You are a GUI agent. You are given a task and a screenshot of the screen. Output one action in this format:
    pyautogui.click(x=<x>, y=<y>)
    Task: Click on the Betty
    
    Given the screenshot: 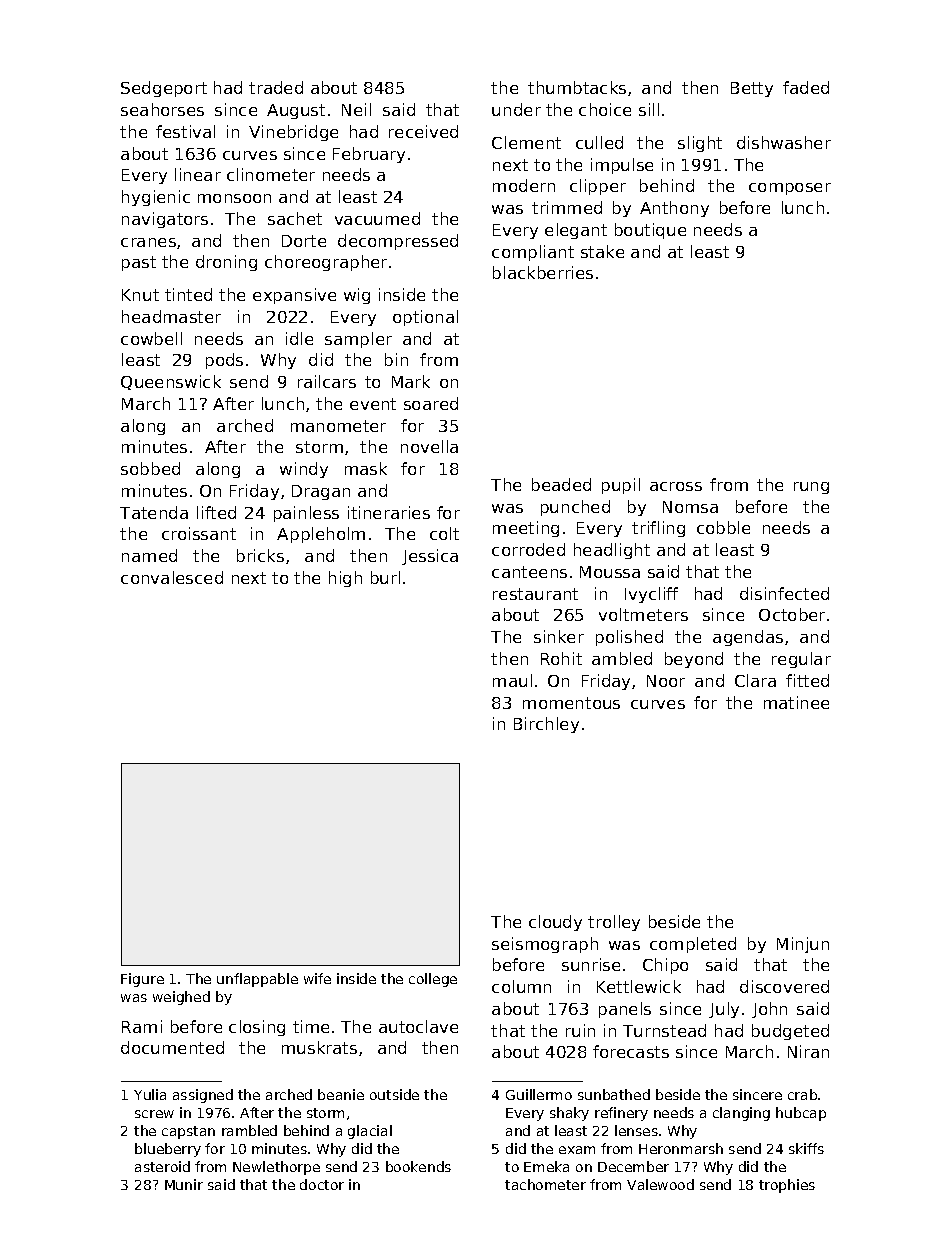 What is the action you would take?
    pyautogui.click(x=752, y=89)
